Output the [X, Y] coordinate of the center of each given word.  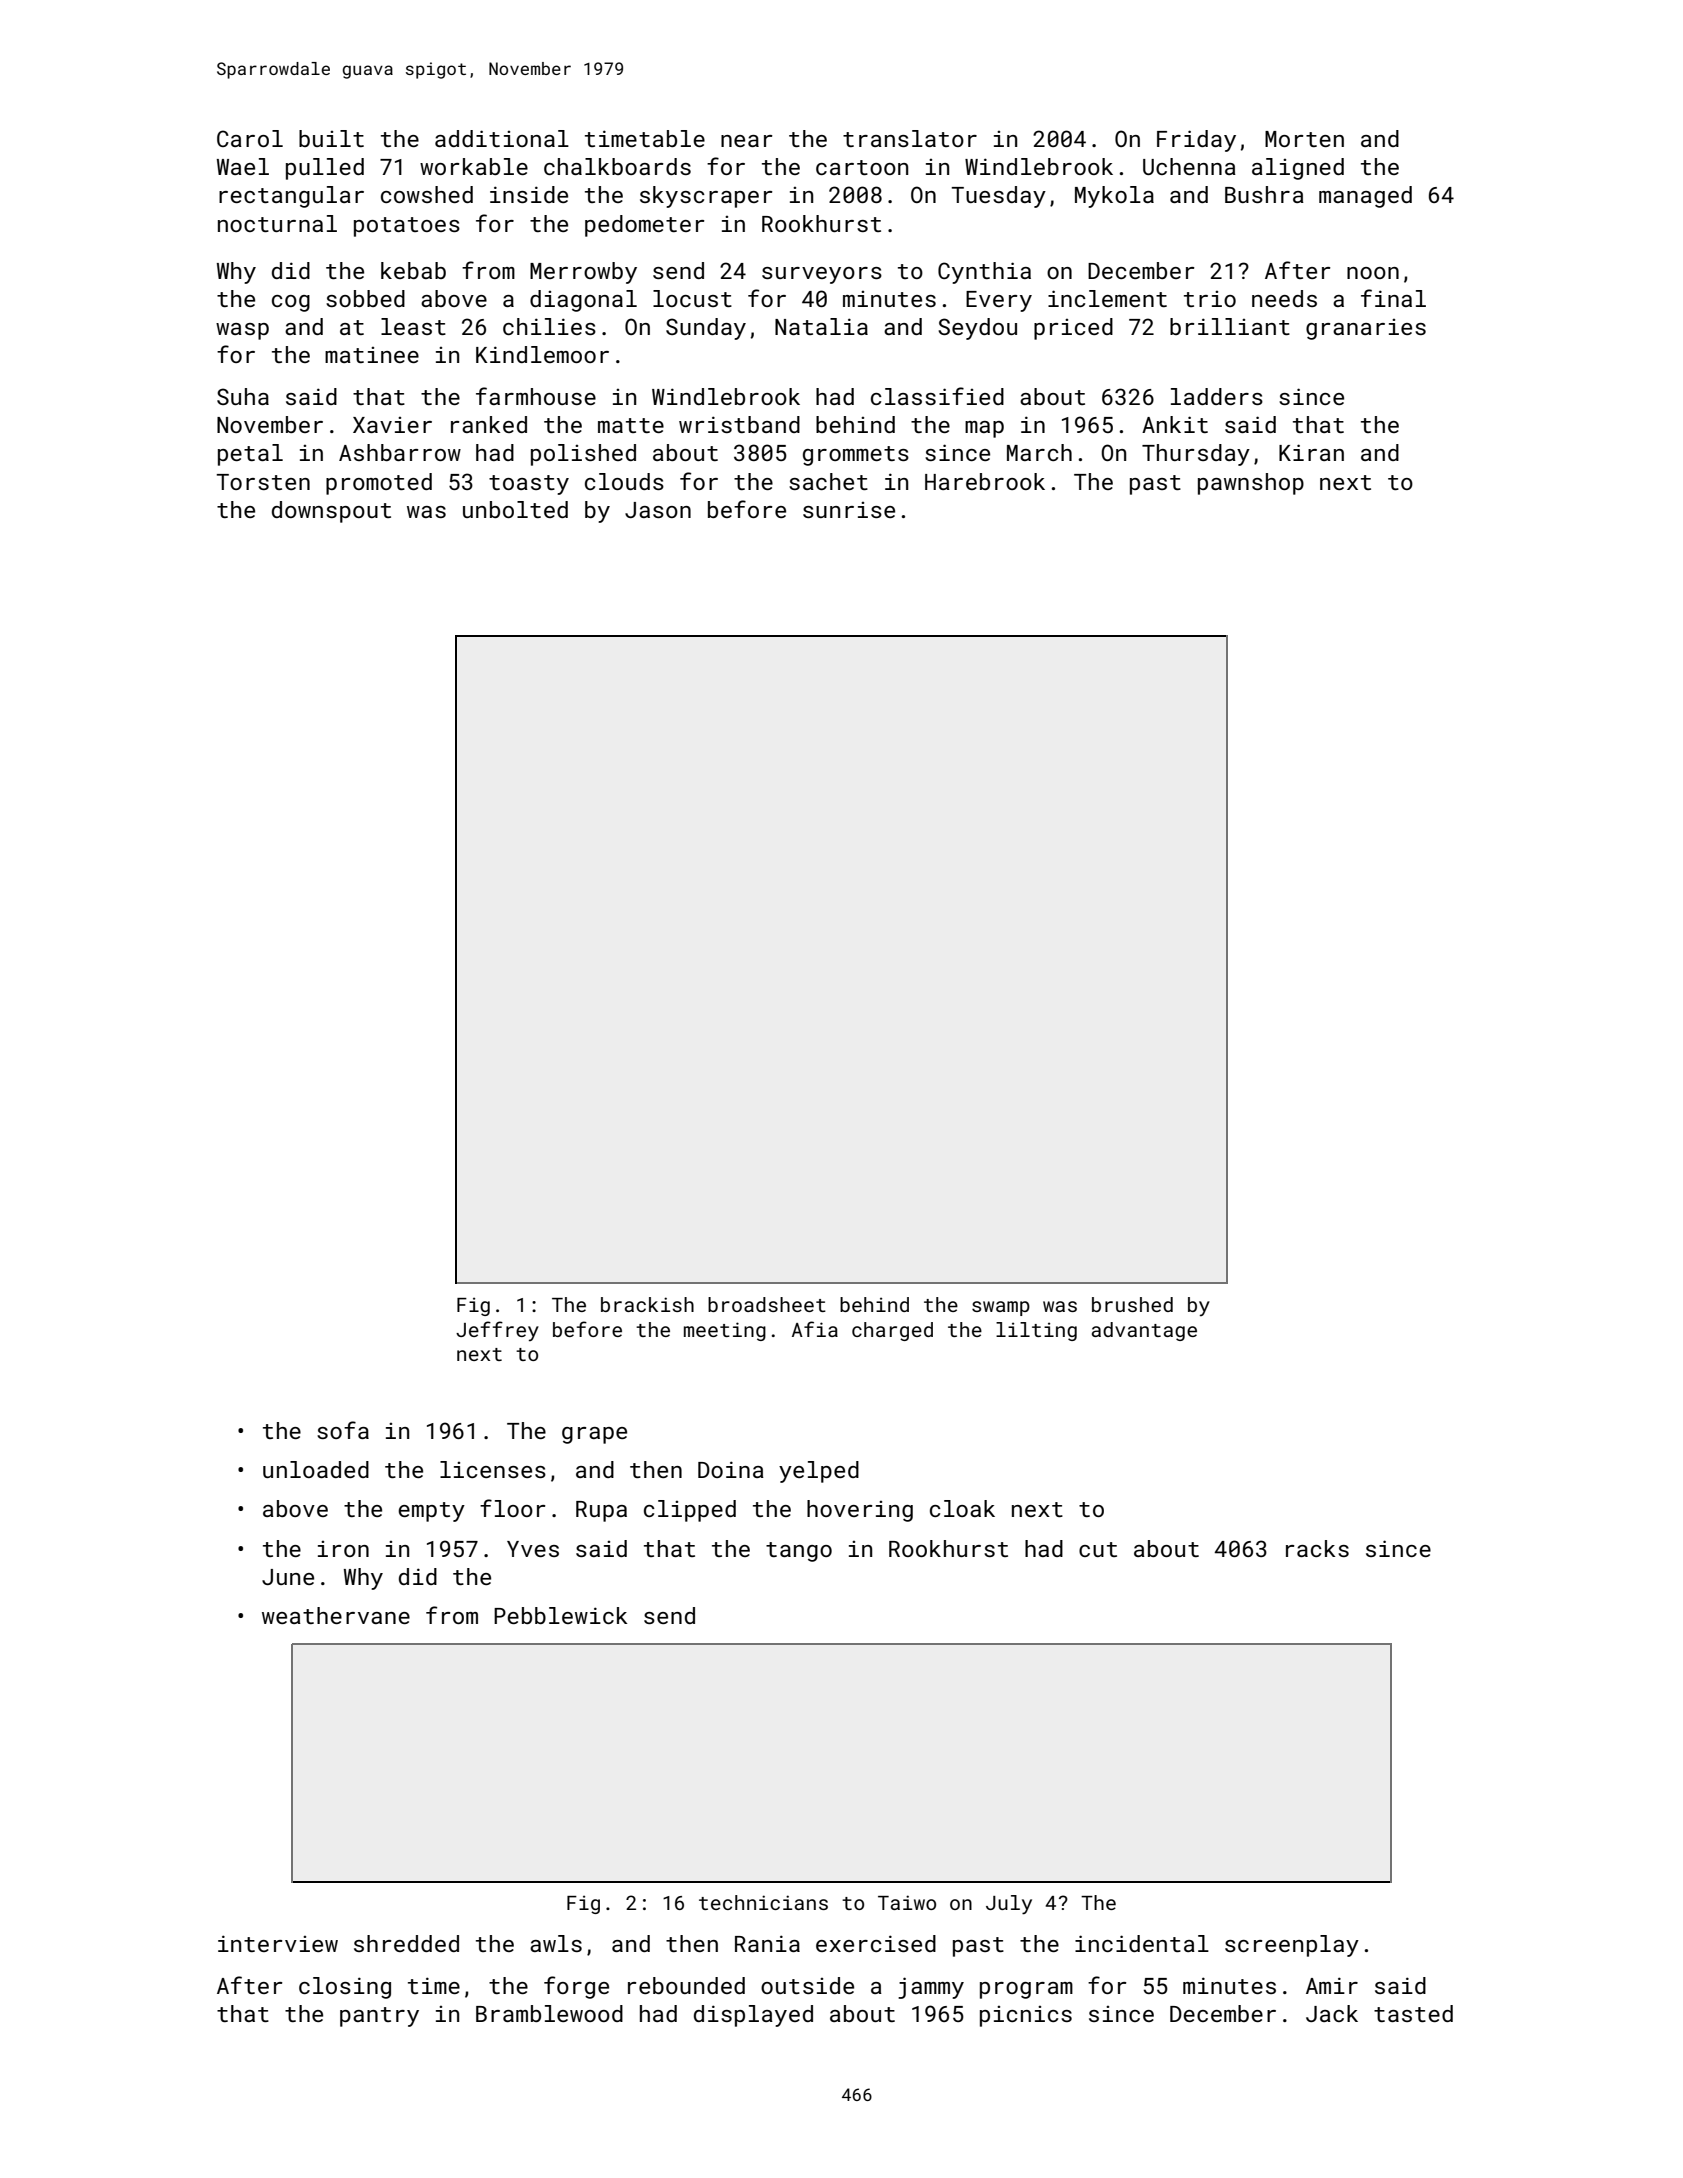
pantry [379, 2017]
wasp [242, 331]
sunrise [849, 510]
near [747, 141]
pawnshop [1251, 484]
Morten [1304, 139]
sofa [343, 1430]
